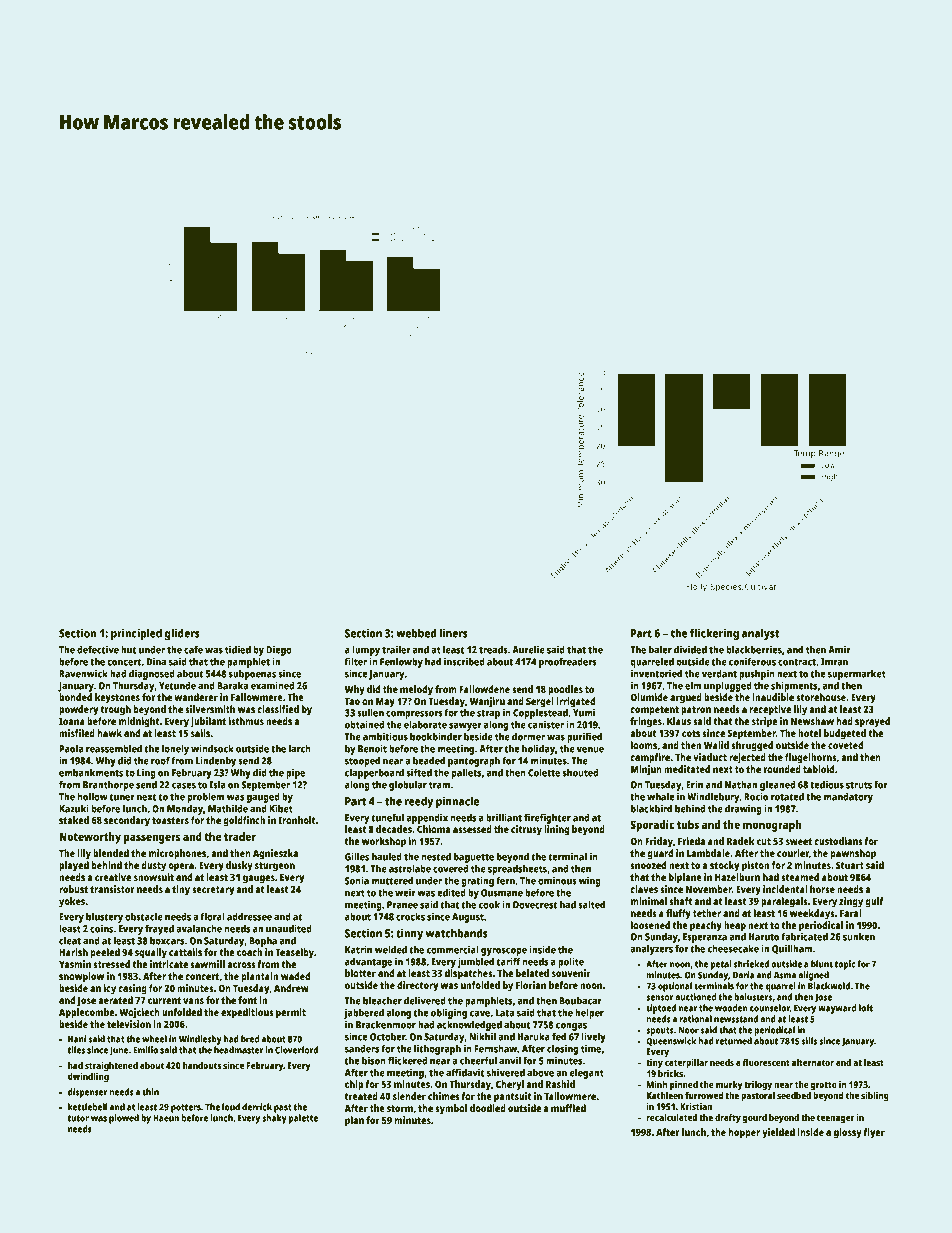 The image size is (952, 1233). What do you see at coordinates (439, 785) in the screenshot?
I see `tram` at bounding box center [439, 785].
